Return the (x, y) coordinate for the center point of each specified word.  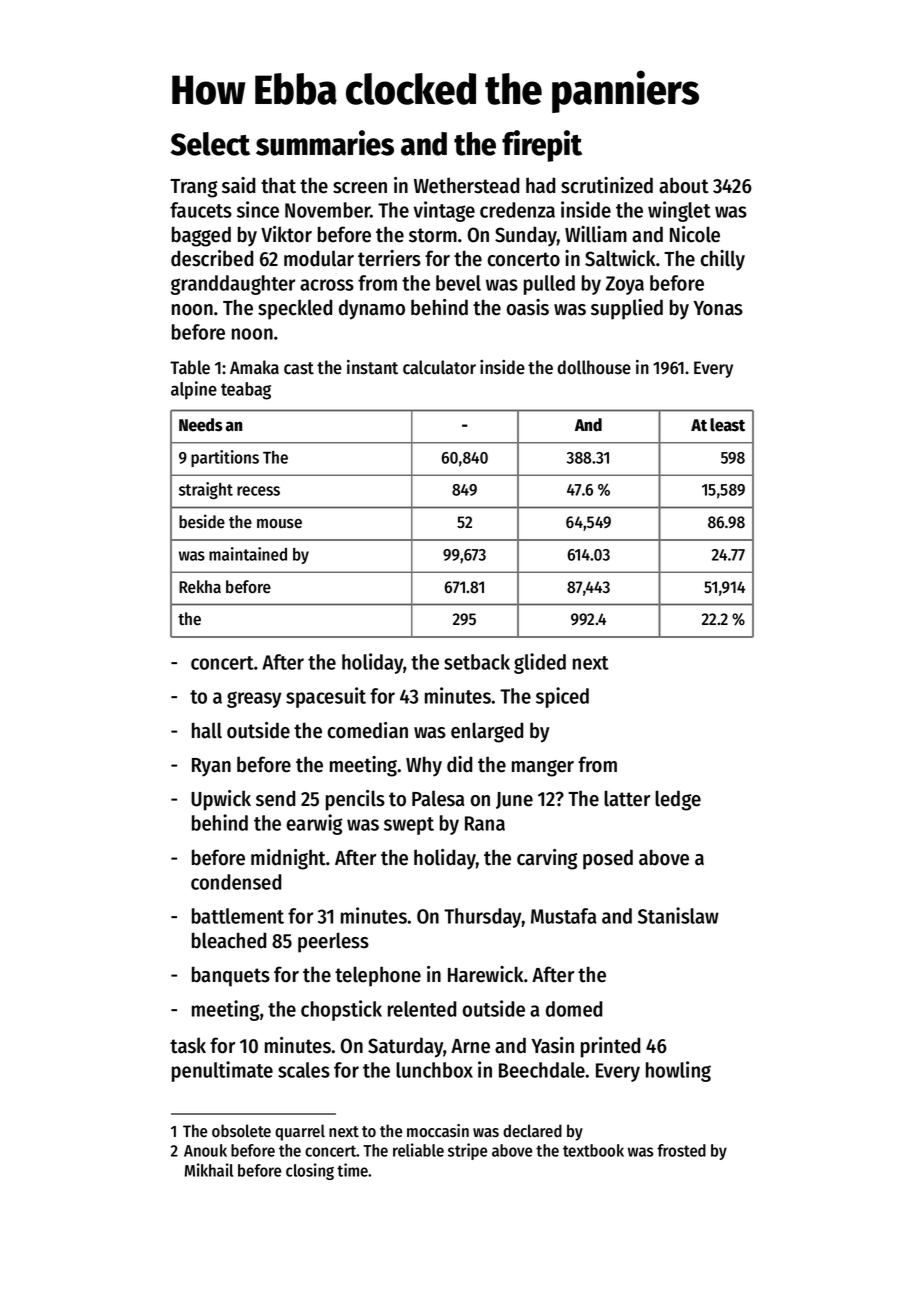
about (684, 185)
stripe (467, 1151)
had (540, 185)
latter (627, 798)
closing (310, 1171)
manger (543, 768)
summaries (325, 143)
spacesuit (326, 697)
